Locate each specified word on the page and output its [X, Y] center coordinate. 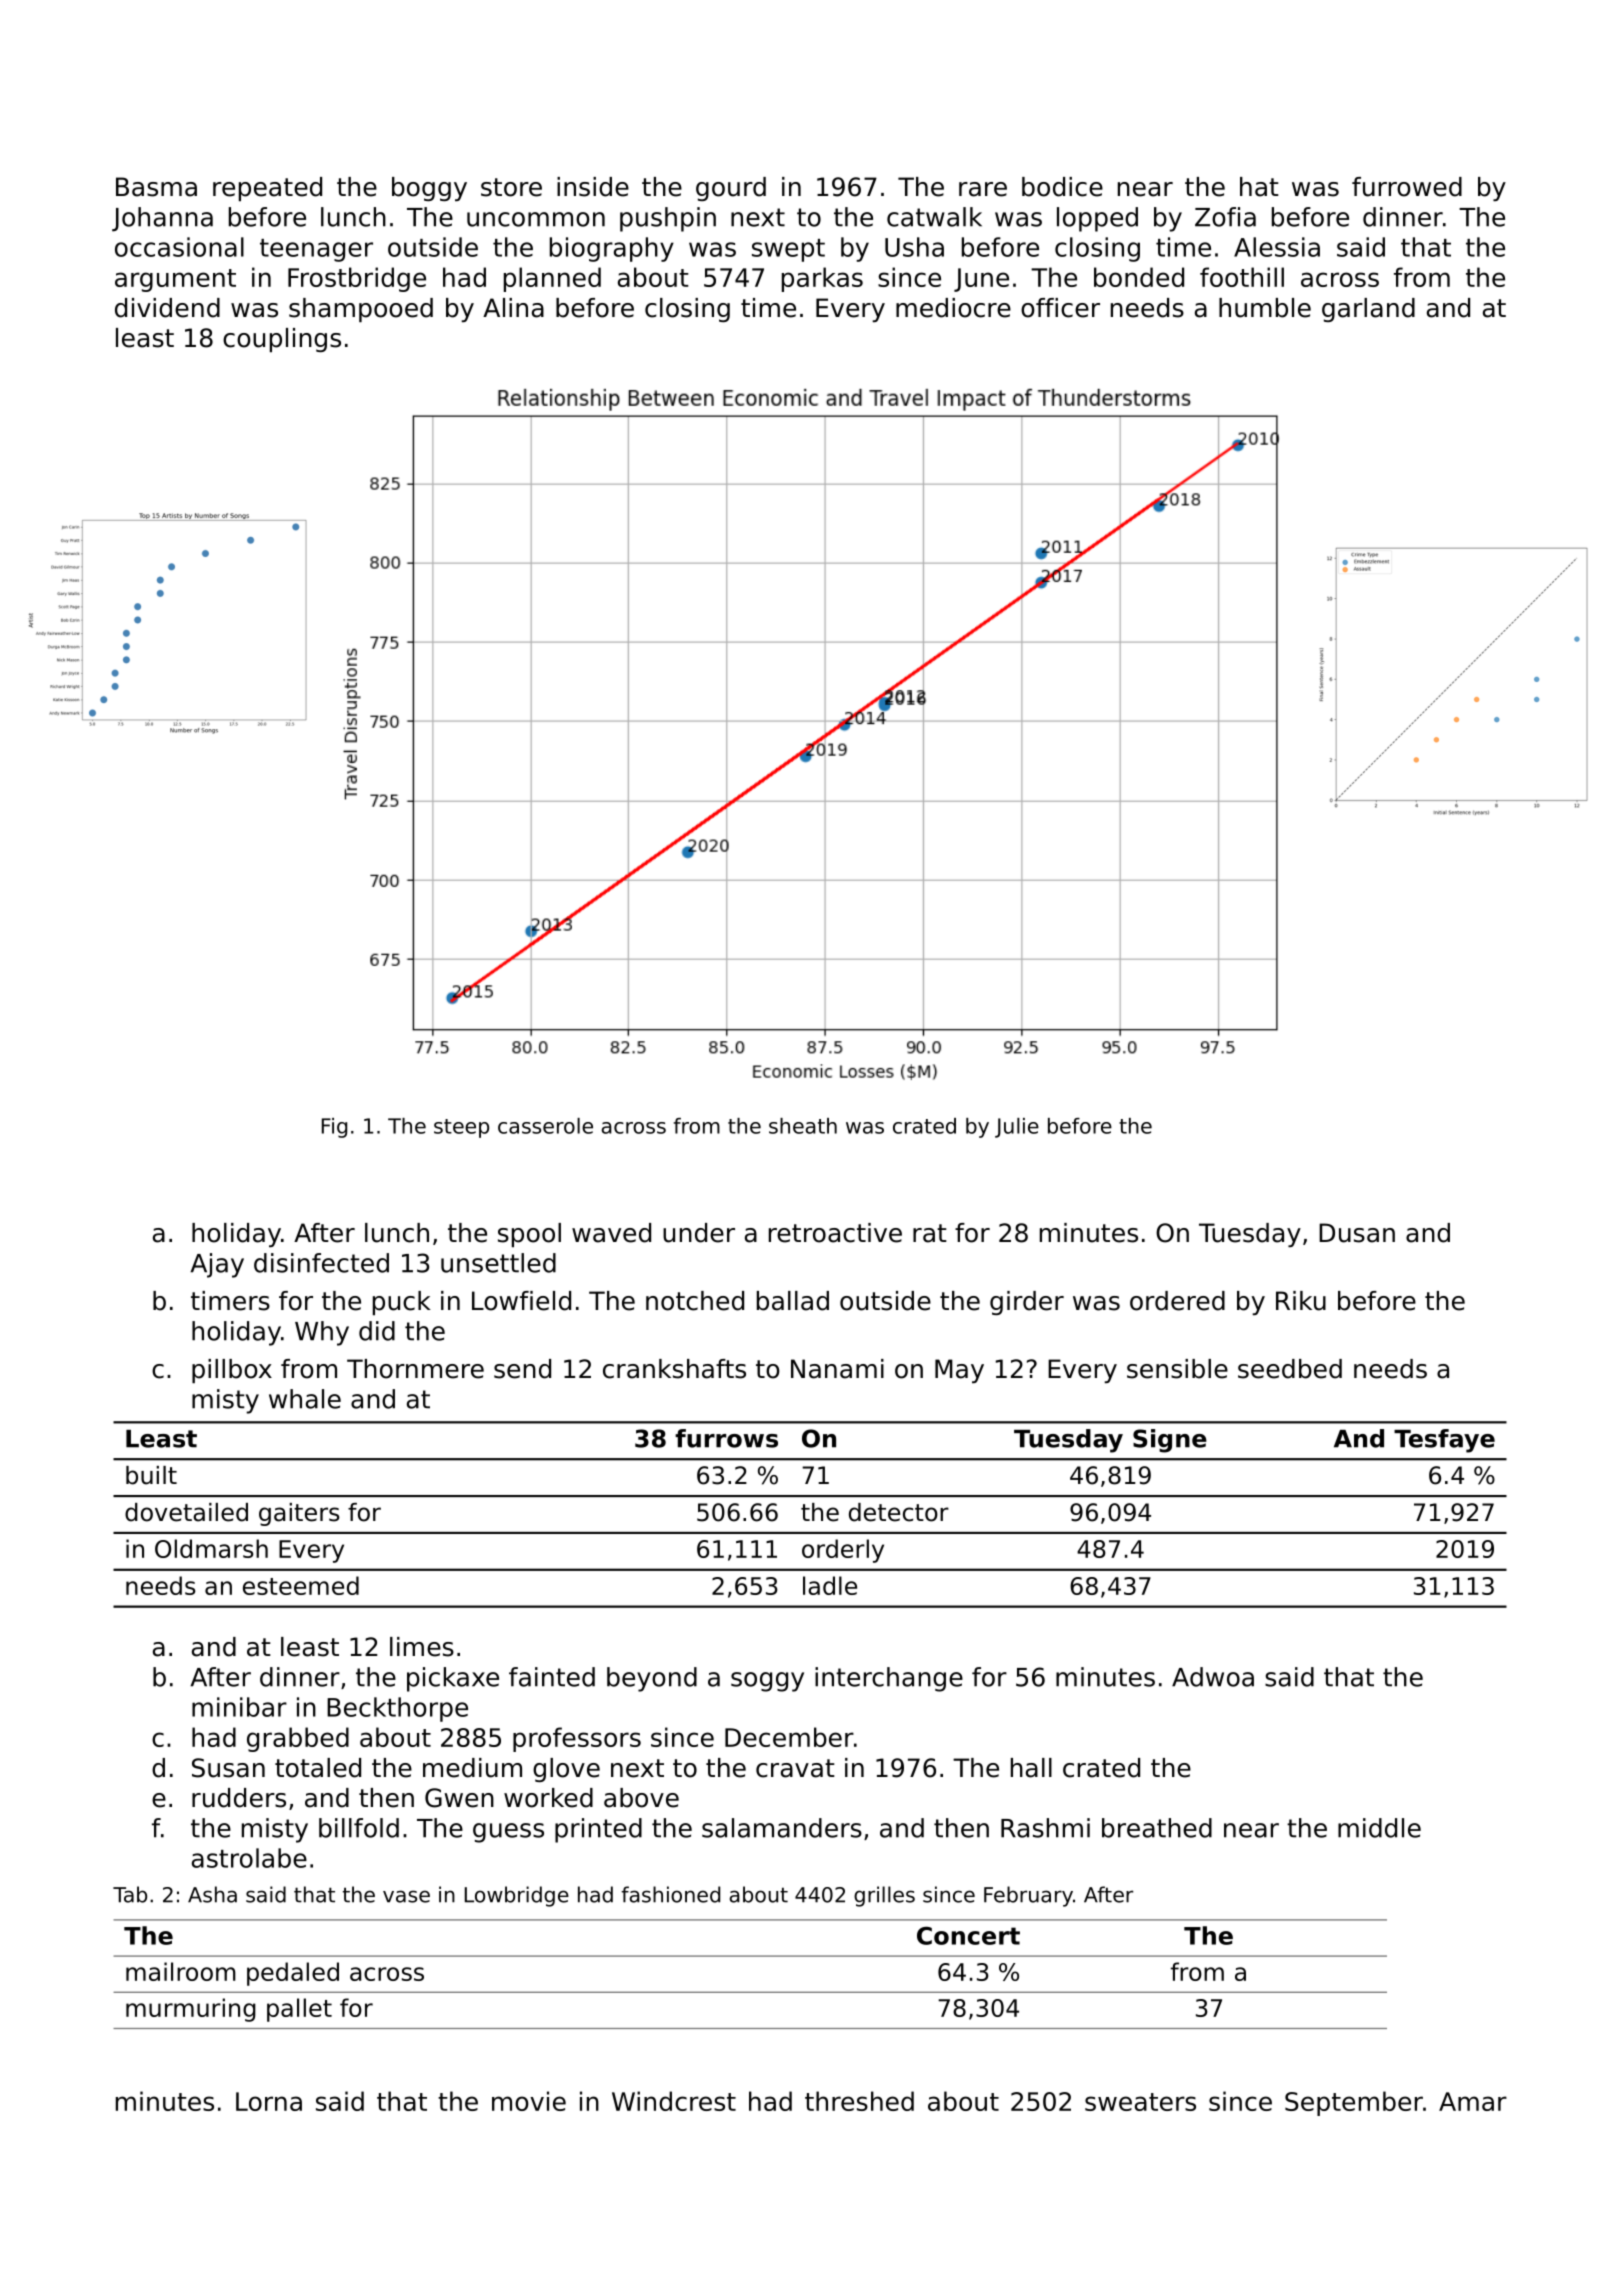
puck [402, 1303]
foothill [1242, 277]
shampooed [361, 310]
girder [1027, 1303]
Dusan [1357, 1233]
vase [406, 1896]
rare [983, 189]
